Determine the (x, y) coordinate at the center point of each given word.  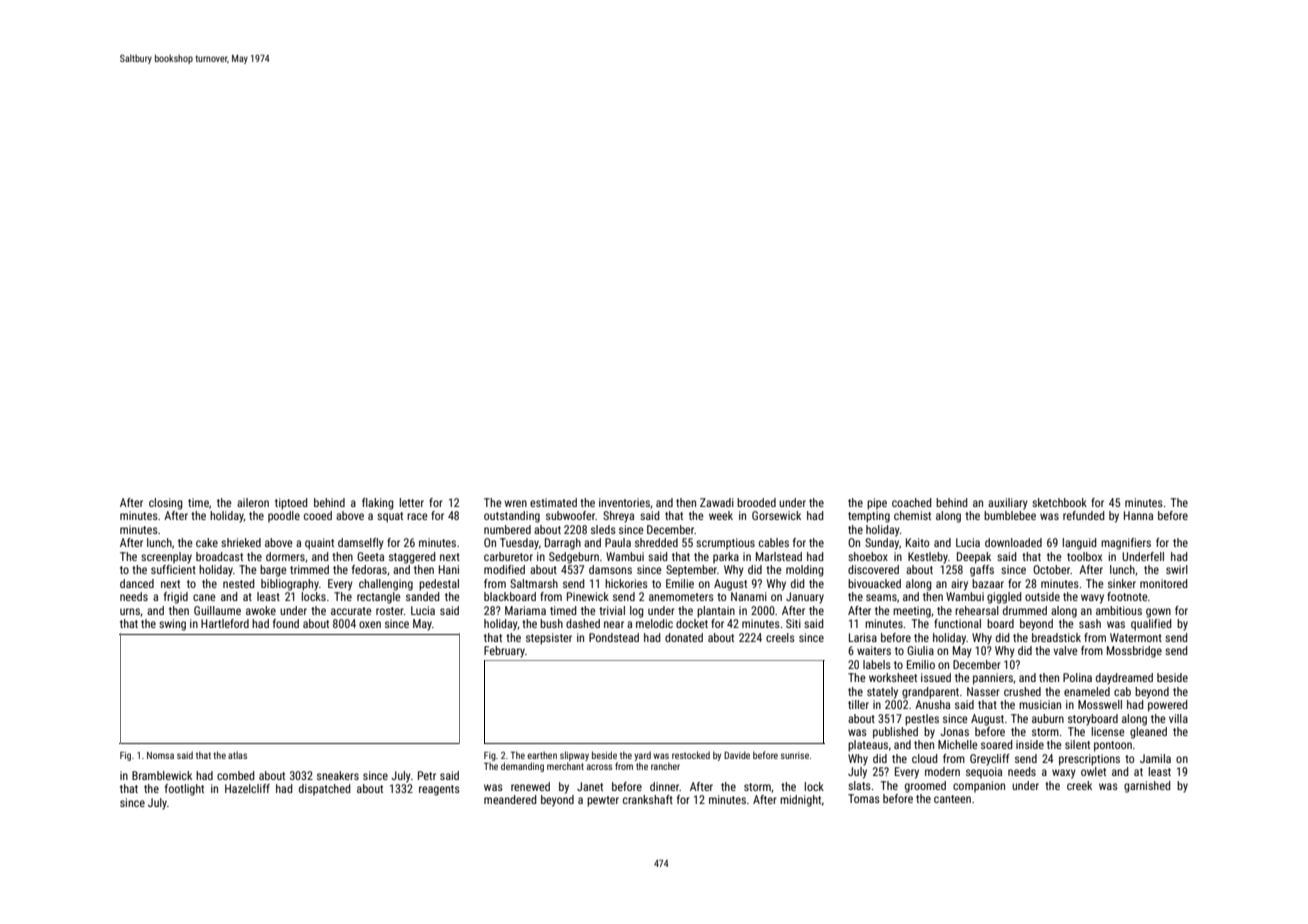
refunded (1084, 515)
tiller (858, 704)
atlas (237, 755)
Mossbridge (1134, 652)
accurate (351, 611)
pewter (603, 801)
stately (882, 693)
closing (166, 504)
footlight (184, 790)
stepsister (549, 639)
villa (1178, 718)
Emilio (921, 664)
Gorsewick (776, 515)
